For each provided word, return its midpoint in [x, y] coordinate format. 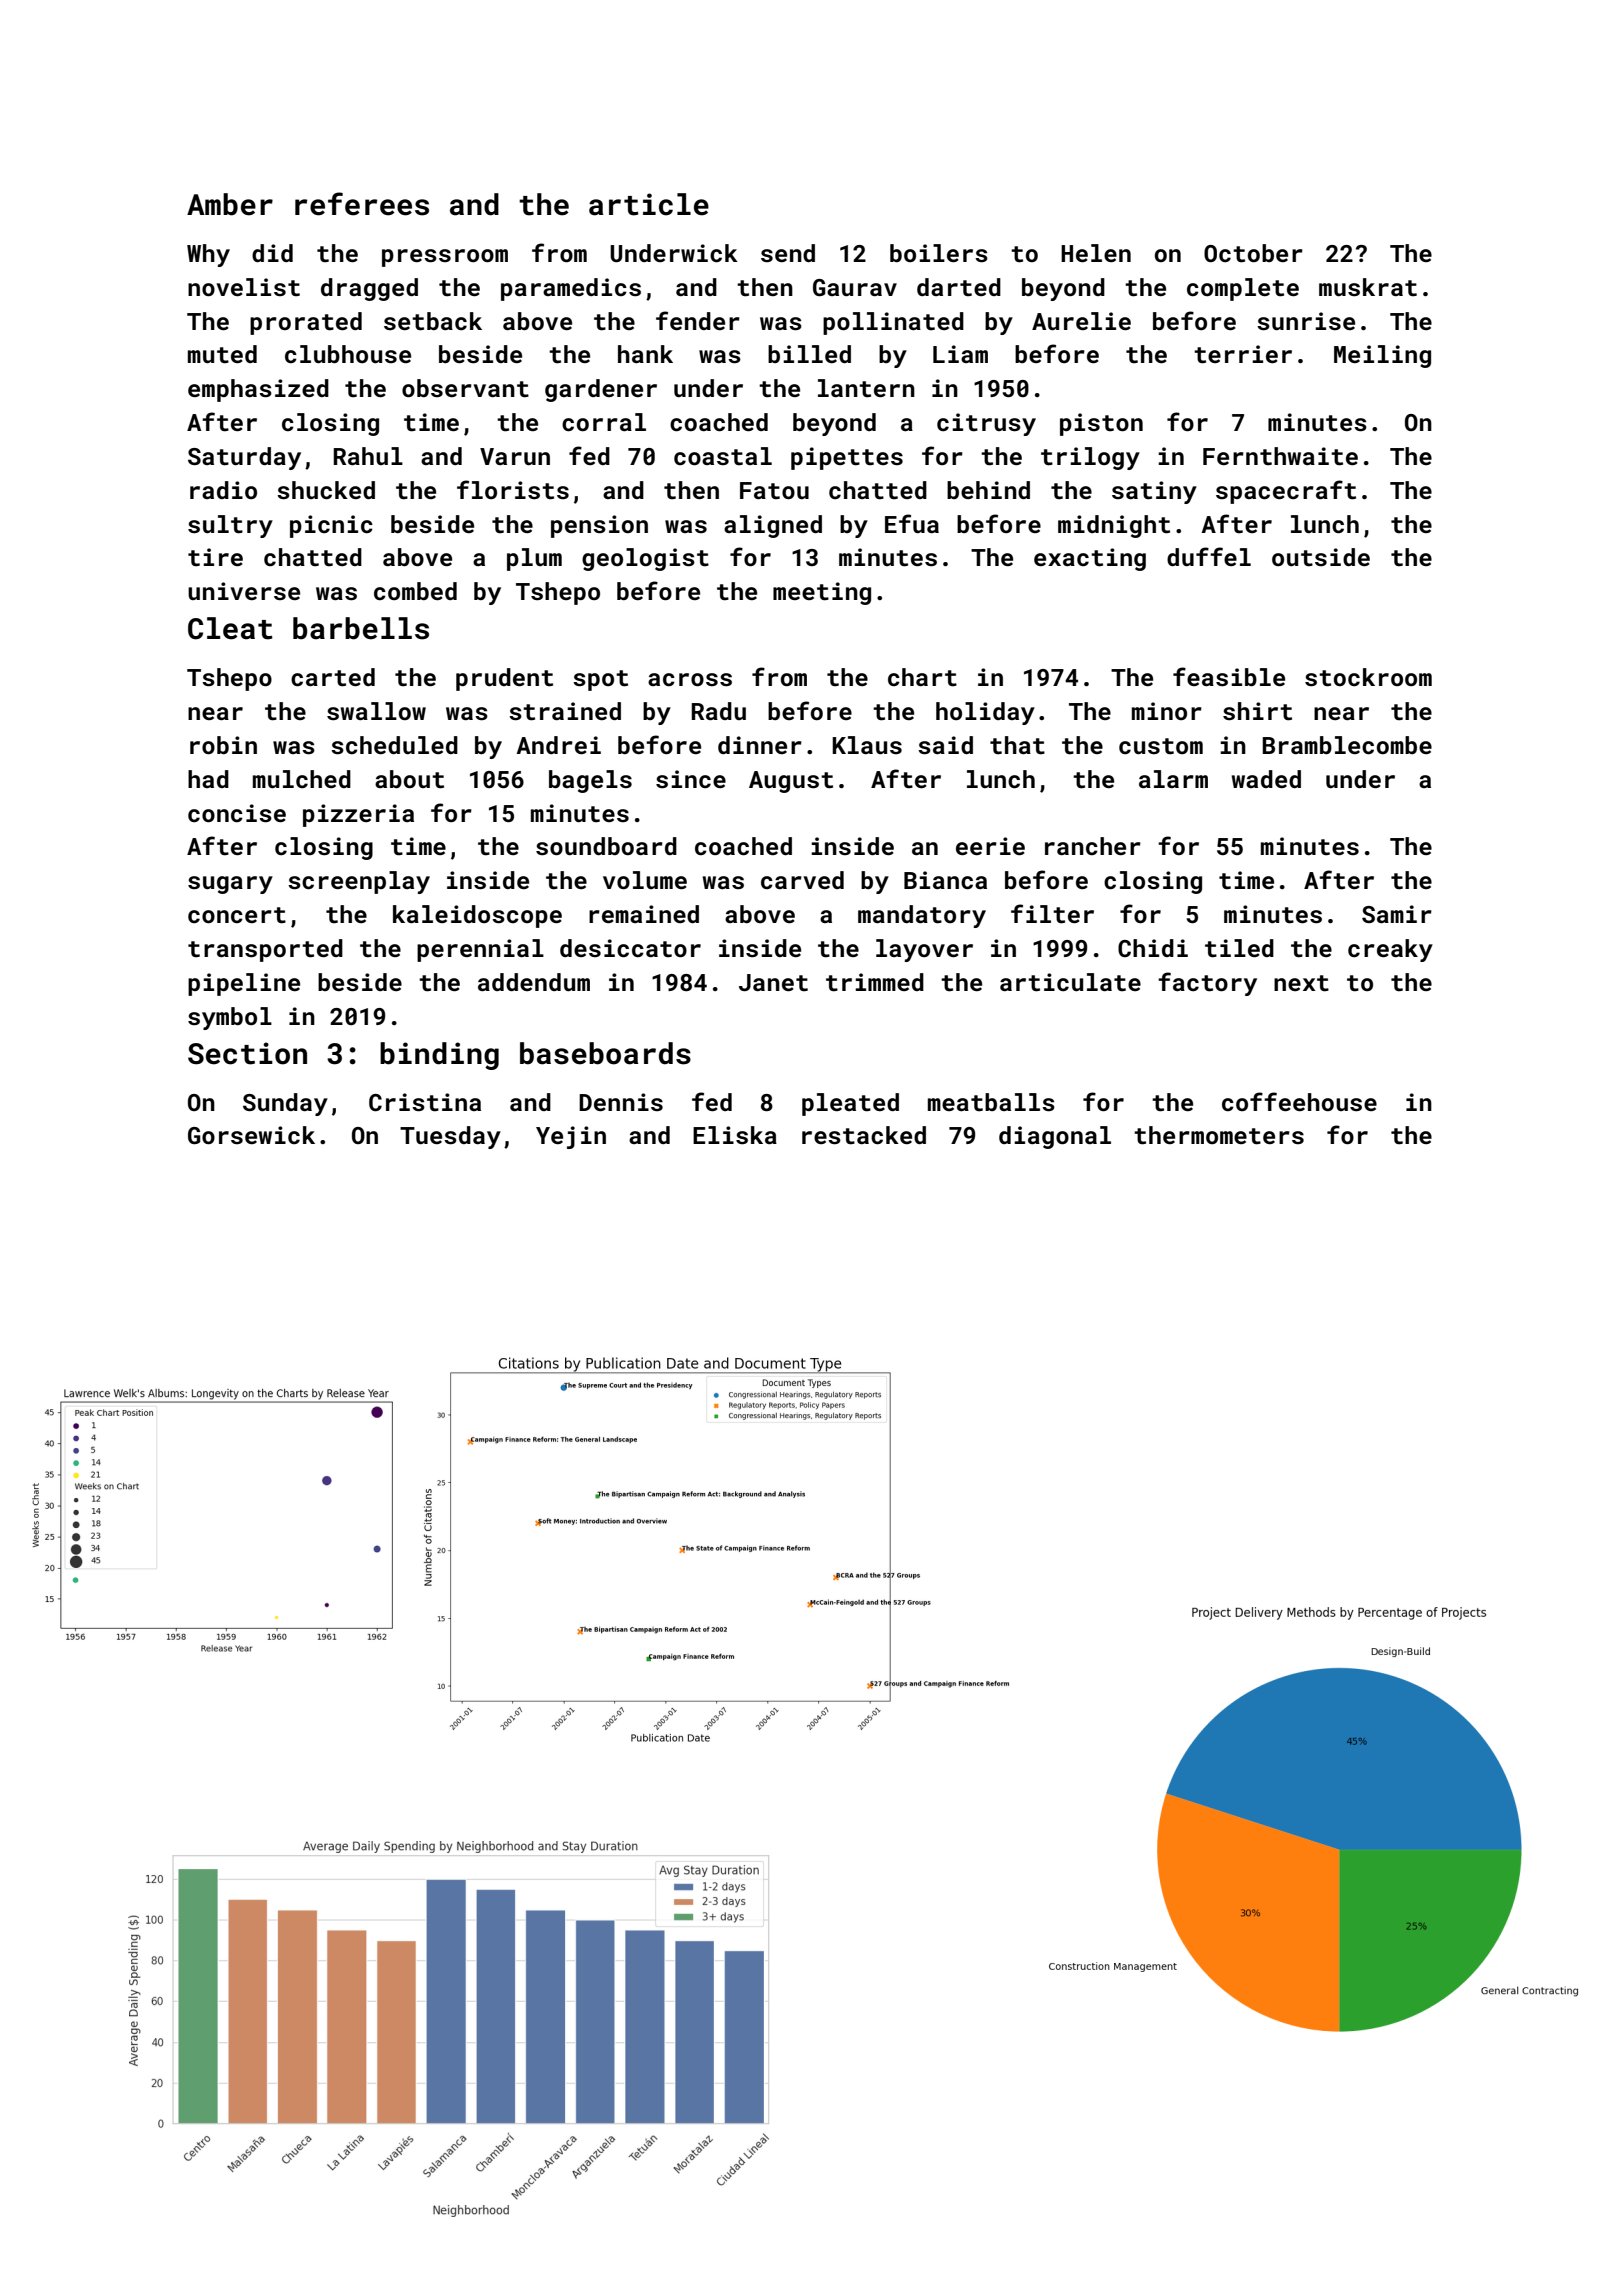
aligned [773, 526]
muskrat [1368, 287]
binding [439, 1056]
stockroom [1368, 677]
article [649, 204]
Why [208, 255]
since [691, 779]
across [690, 680]
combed [415, 591]
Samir [1397, 914]
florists [513, 490]
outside [1321, 557]
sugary [230, 885]
